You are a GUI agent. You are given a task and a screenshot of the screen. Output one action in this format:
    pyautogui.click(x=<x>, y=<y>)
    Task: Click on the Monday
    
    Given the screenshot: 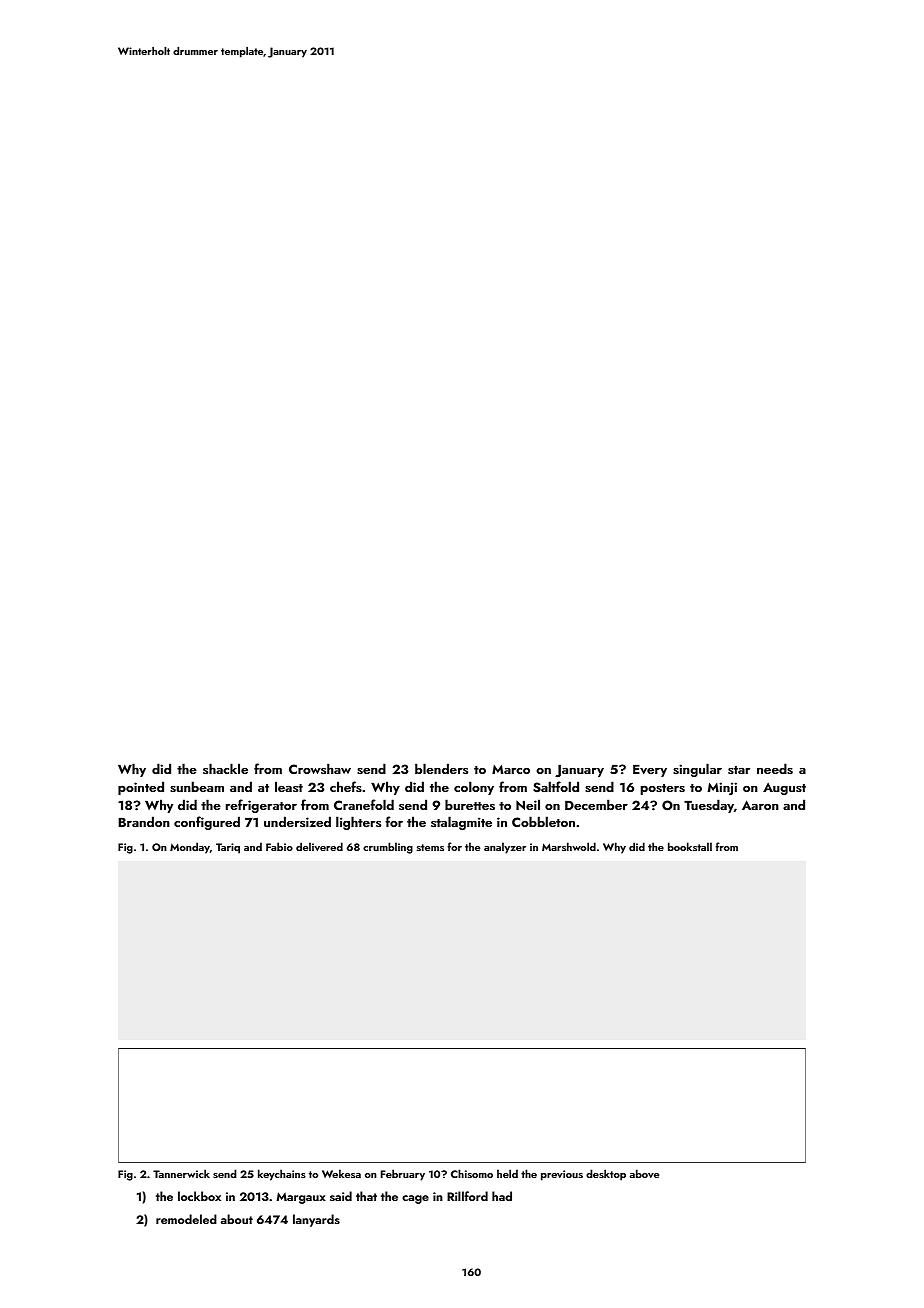 What is the action you would take?
    pyautogui.click(x=190, y=848)
